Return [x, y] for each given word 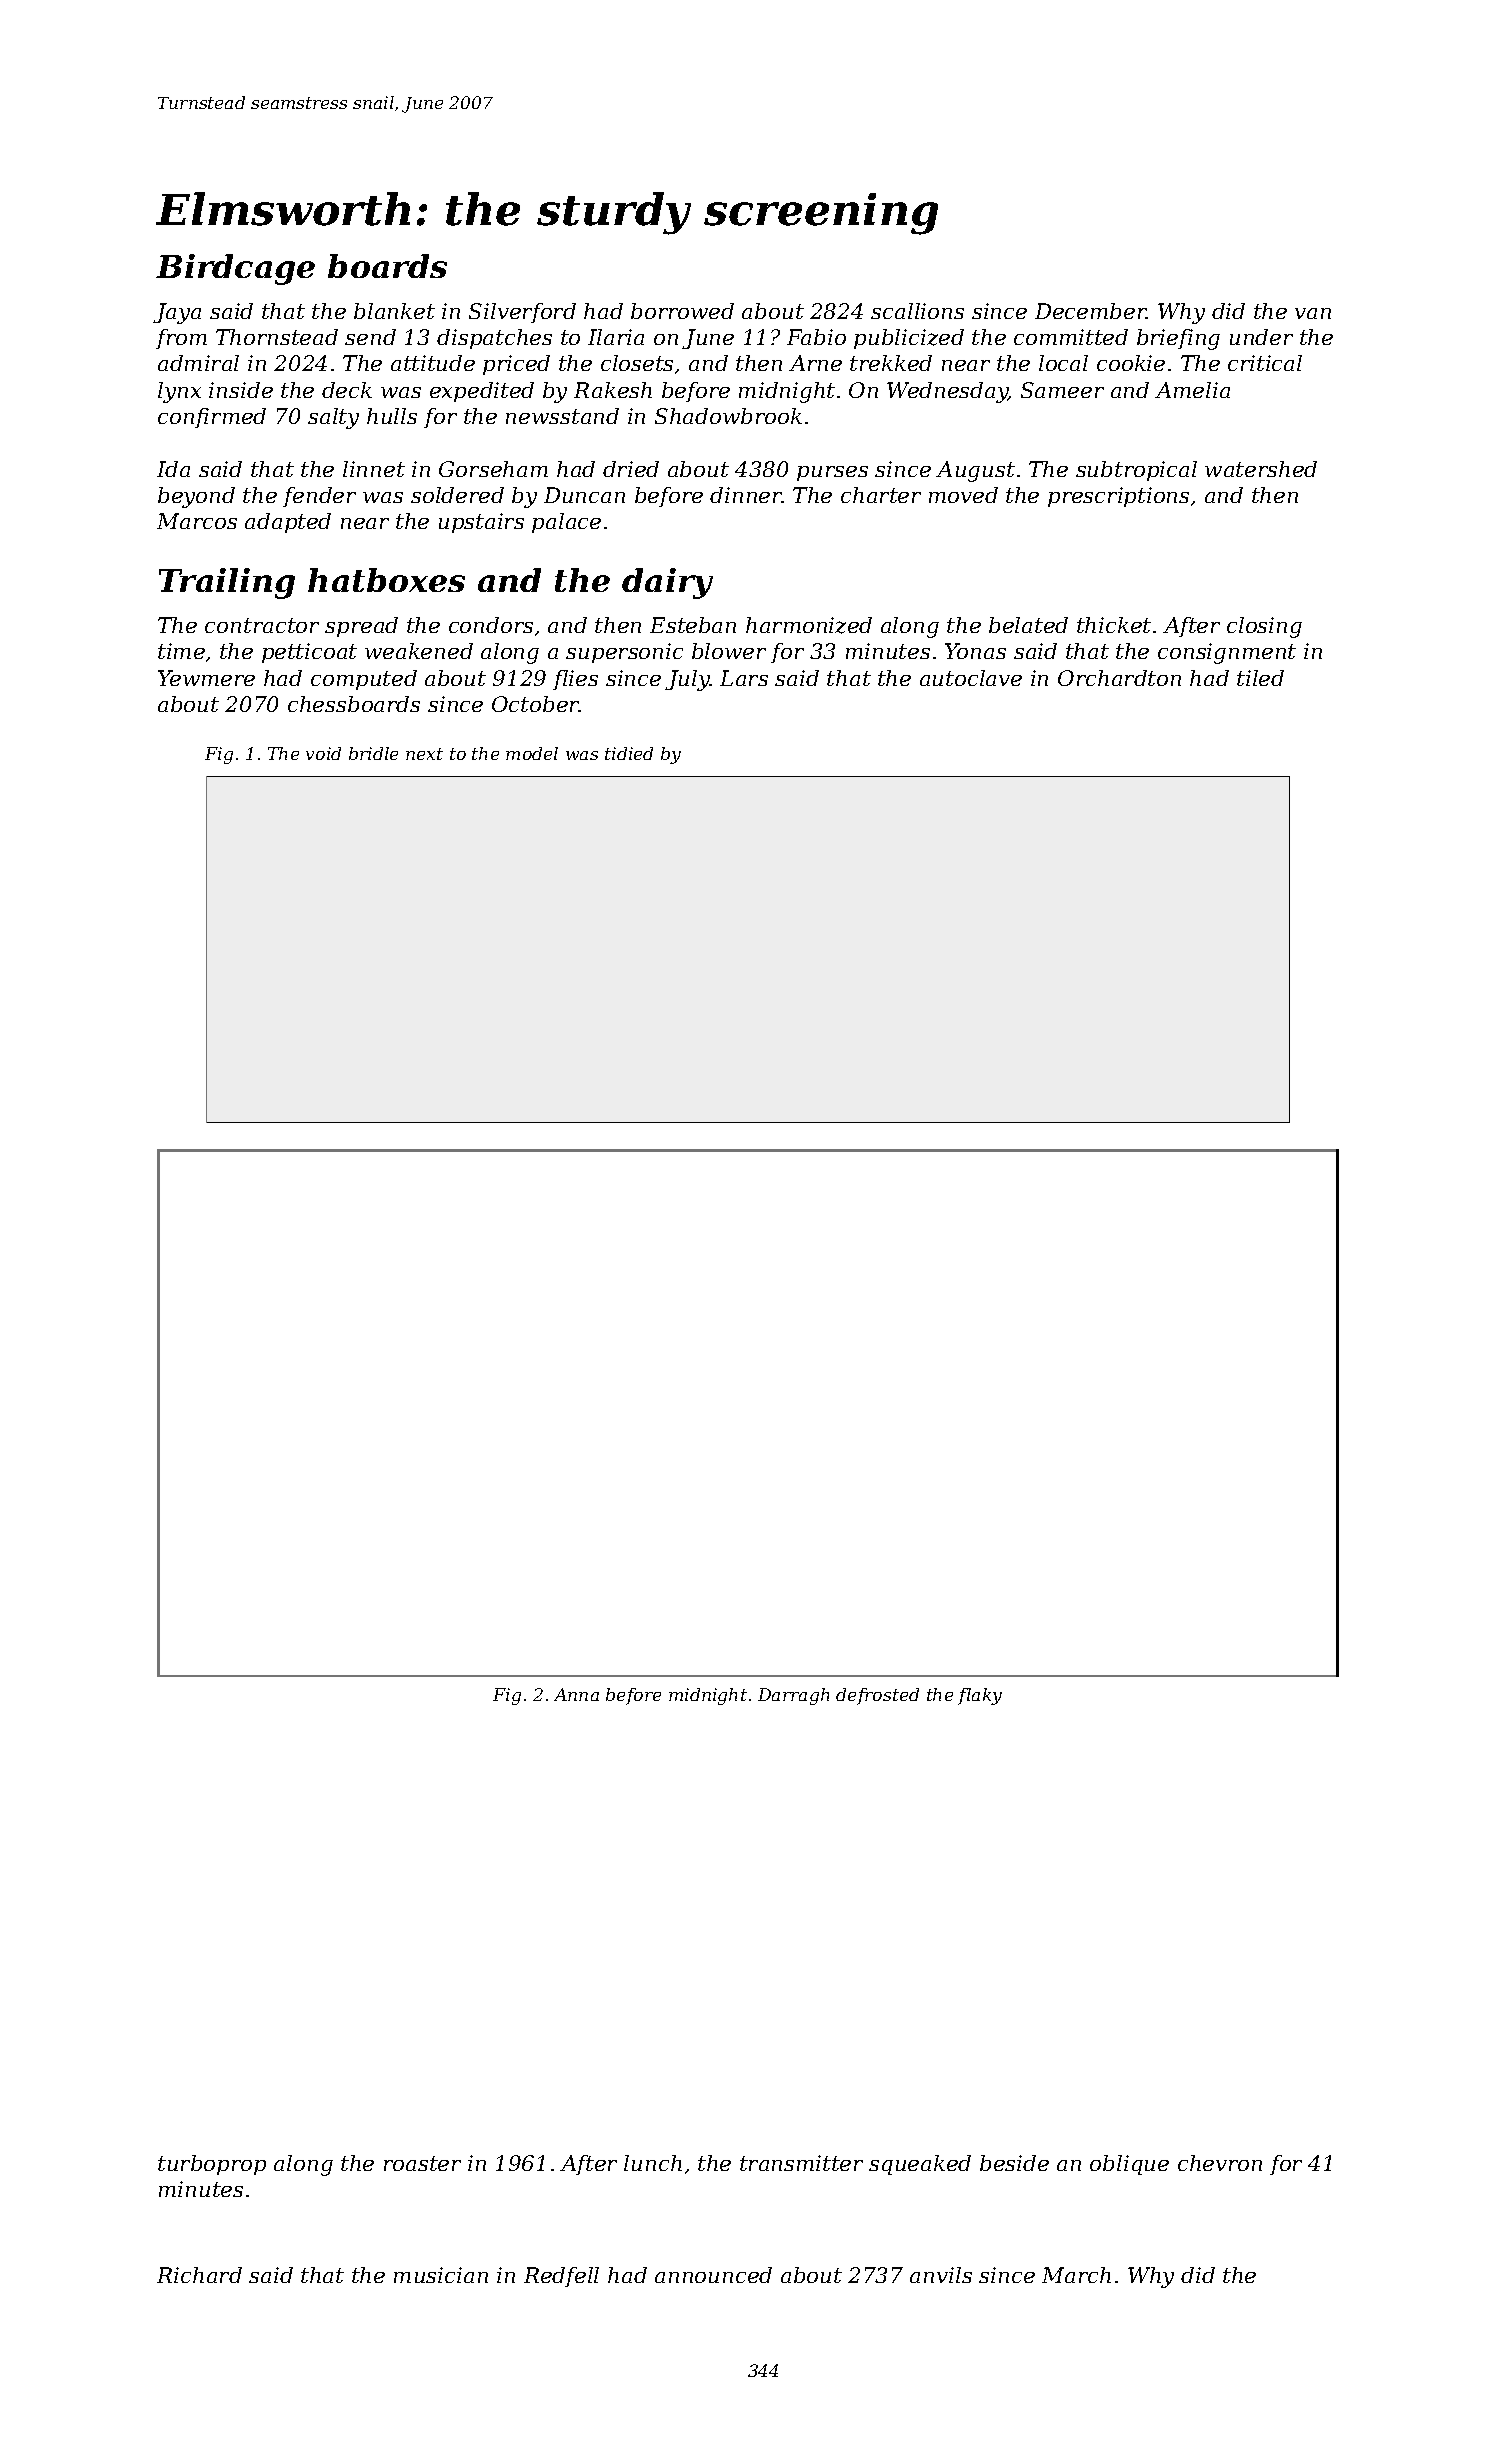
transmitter [801, 2163]
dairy [667, 583]
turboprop [212, 2165]
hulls [392, 416]
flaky [980, 1696]
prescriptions [1118, 497]
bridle [373, 753]
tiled [1260, 678]
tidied [629, 753]
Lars [744, 678]
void [323, 753]
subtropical [1136, 471]
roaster [422, 2163]
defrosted [877, 1696]
